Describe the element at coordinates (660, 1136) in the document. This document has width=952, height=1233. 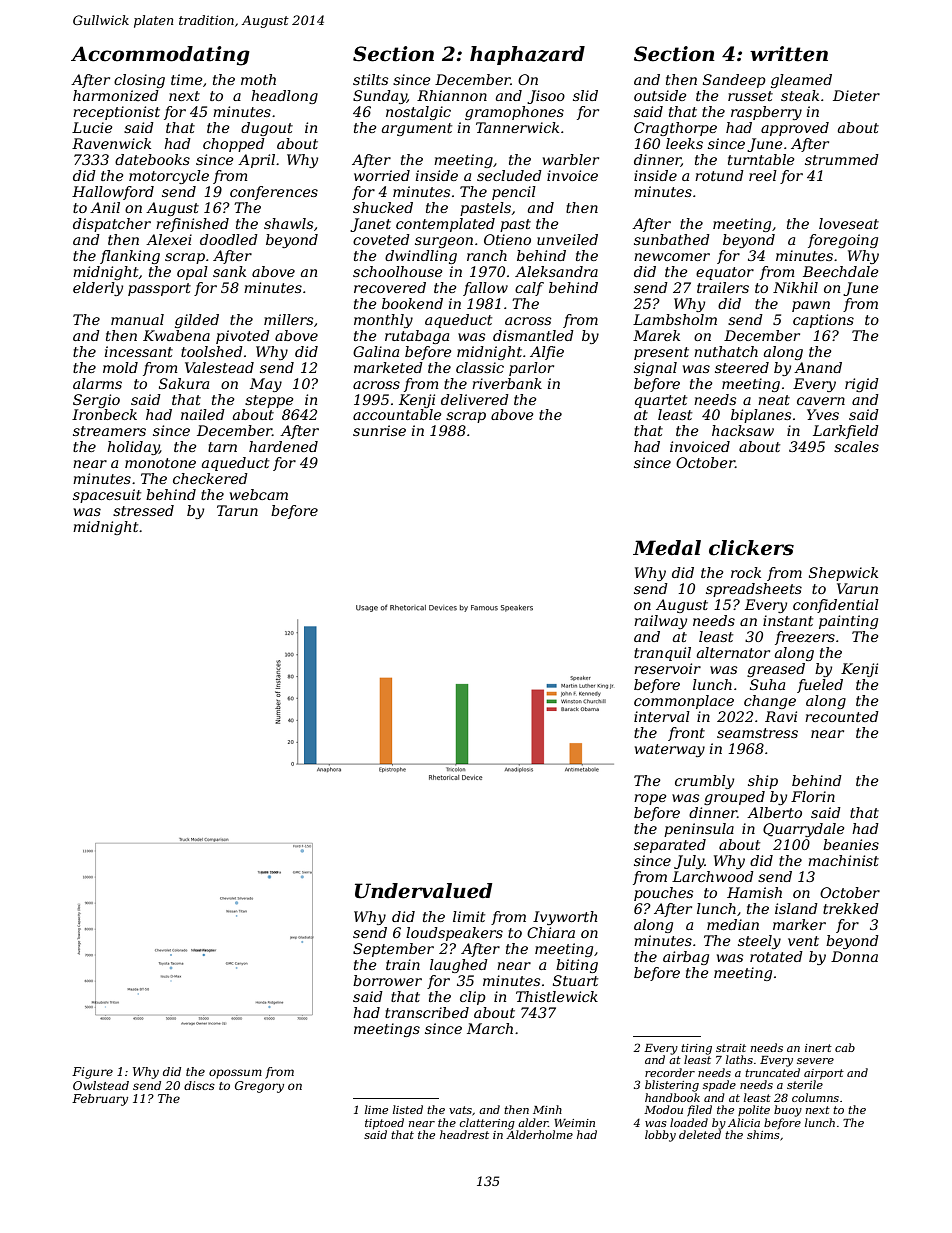
I see `lobby` at that location.
